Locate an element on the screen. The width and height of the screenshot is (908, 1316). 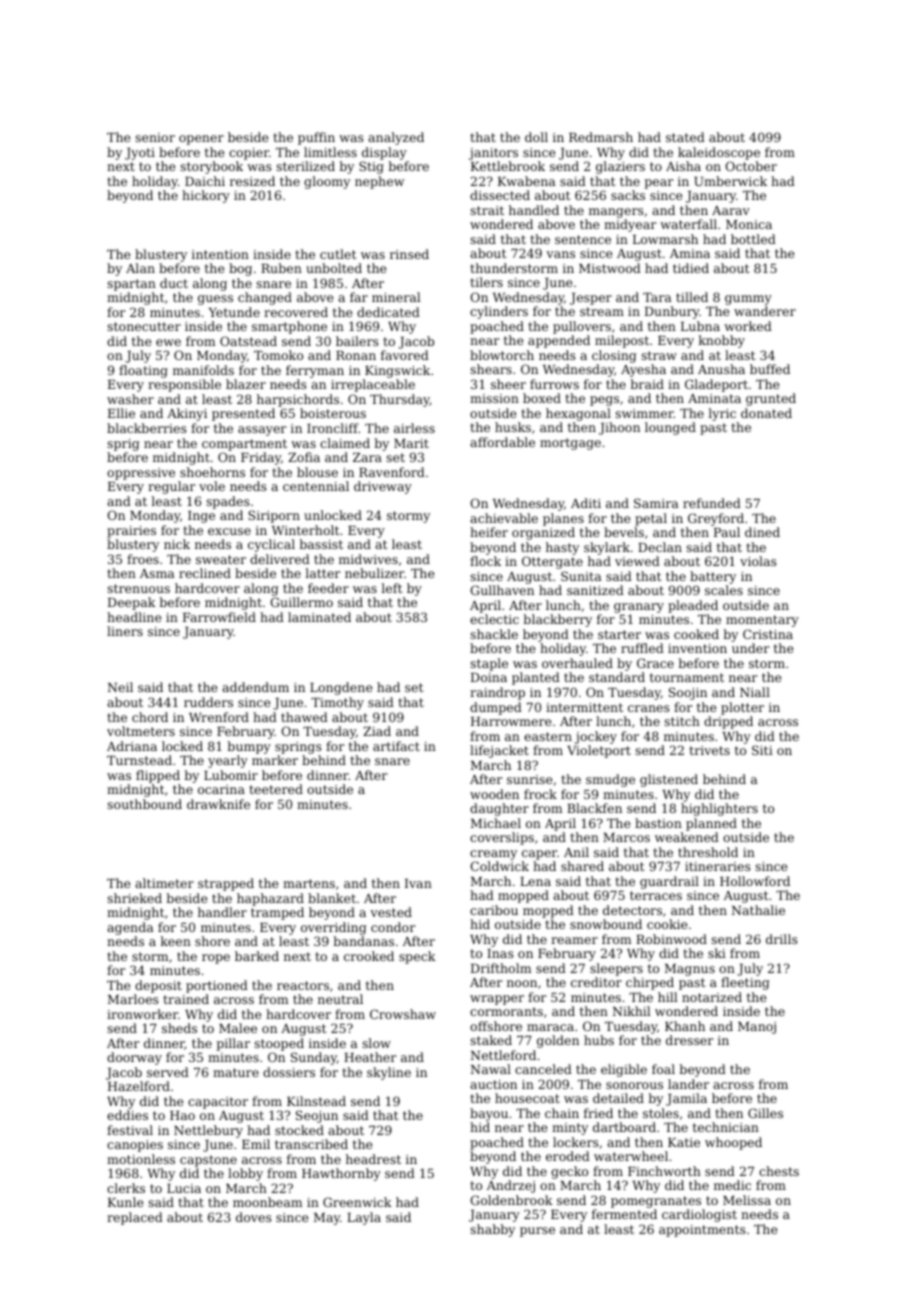
Longdene is located at coordinates (341, 688).
